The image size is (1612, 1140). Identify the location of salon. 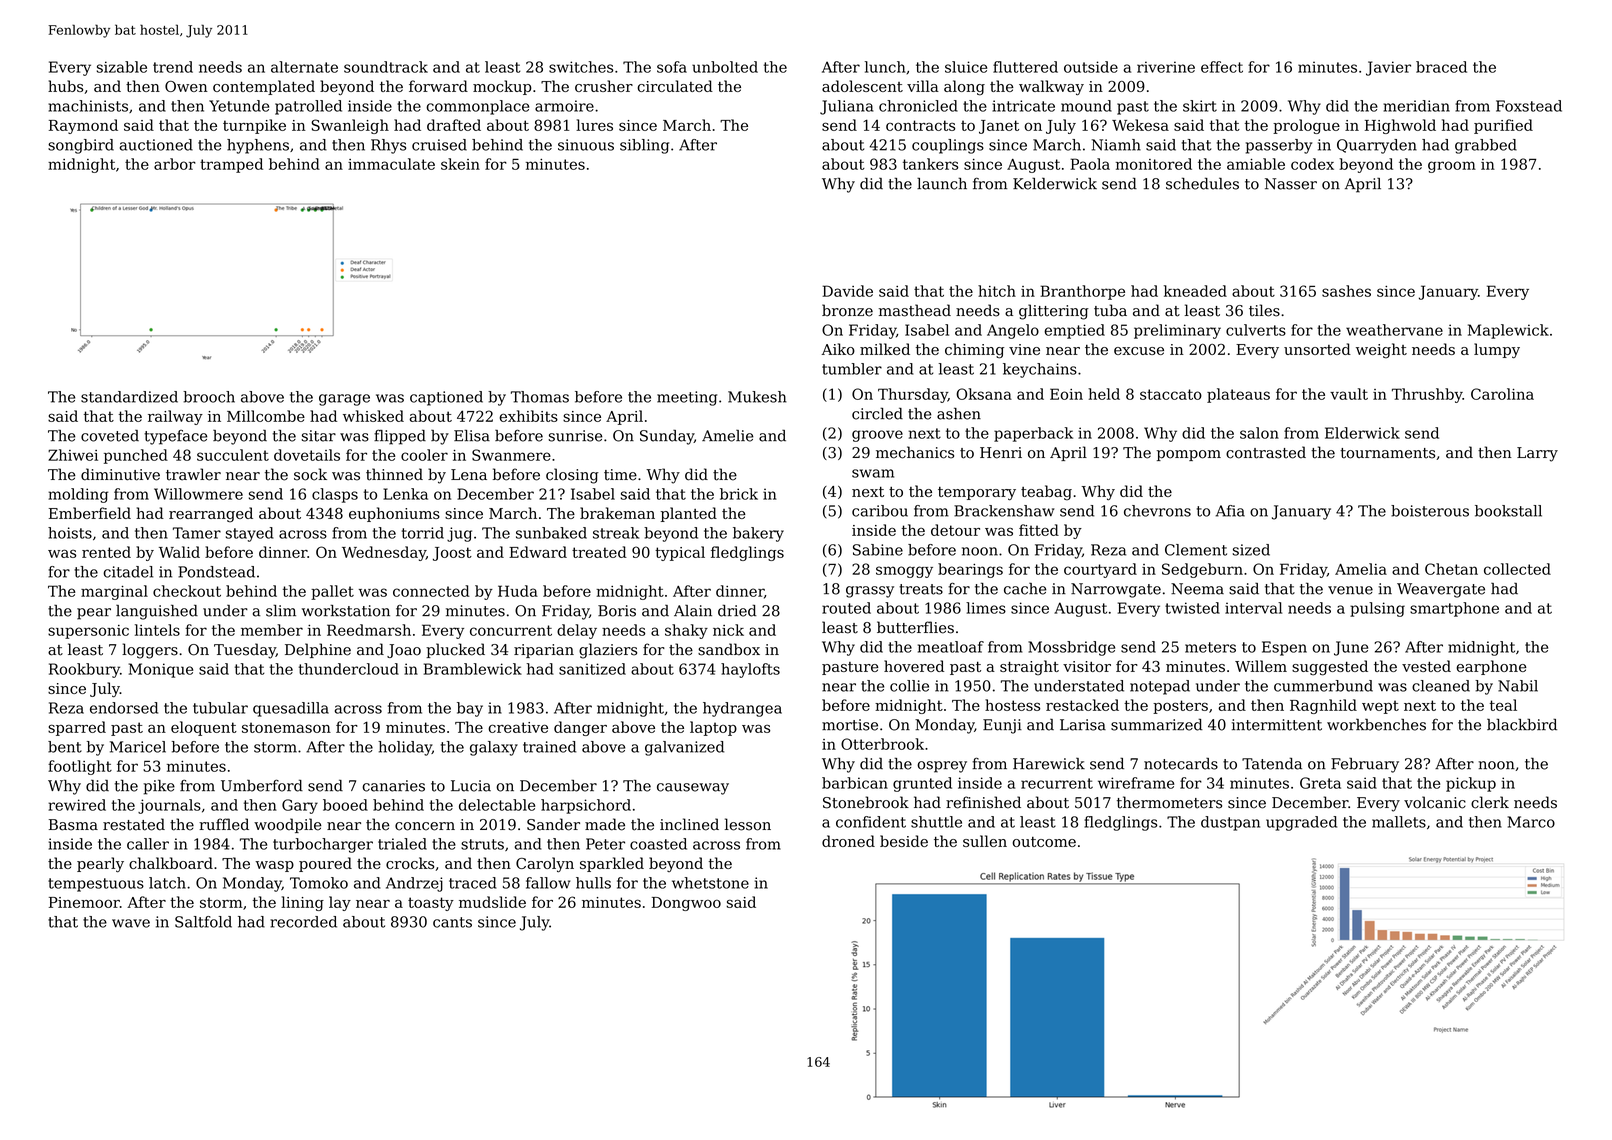
(1259, 433).
